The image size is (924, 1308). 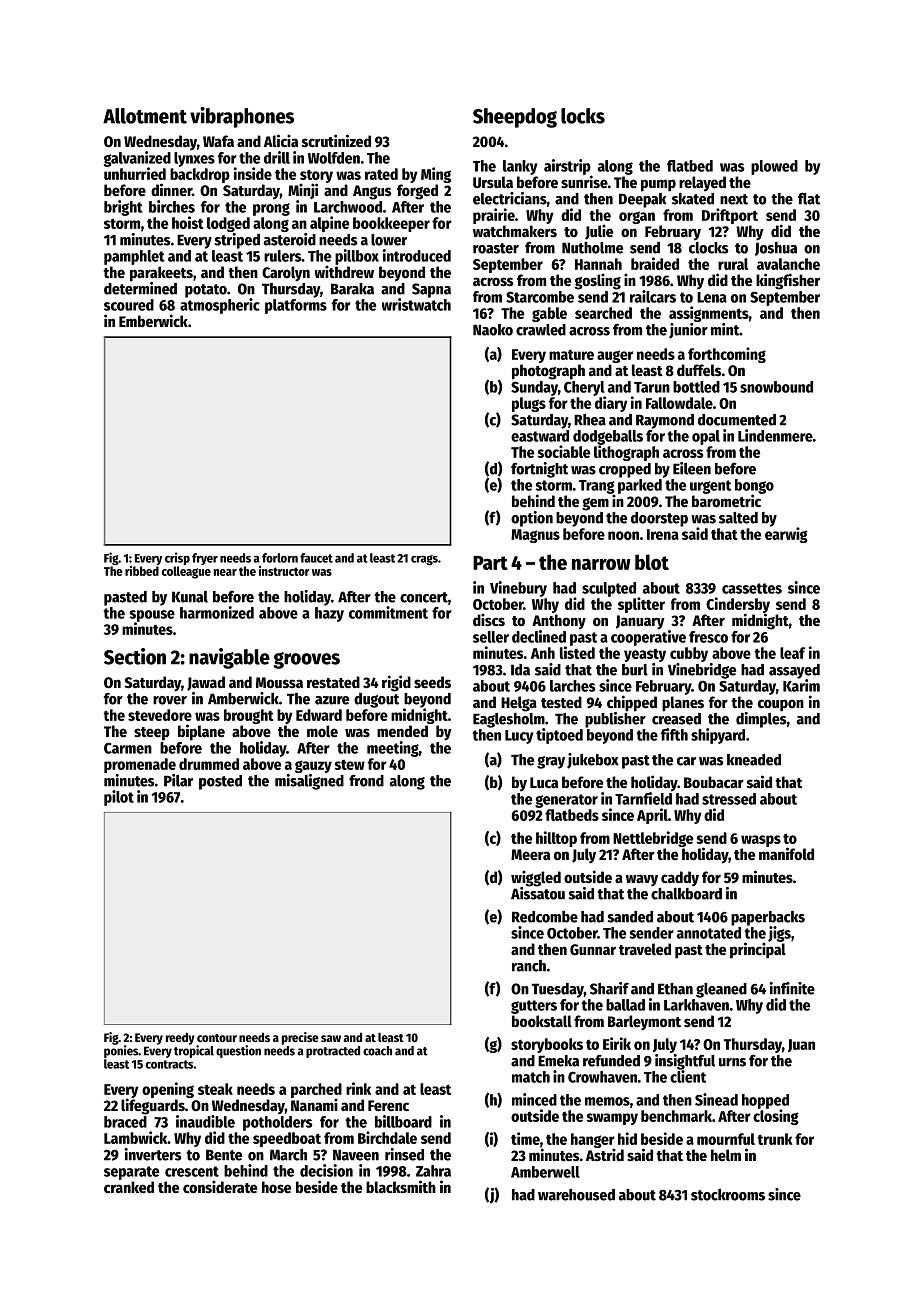 I want to click on time, so click(x=525, y=1138).
